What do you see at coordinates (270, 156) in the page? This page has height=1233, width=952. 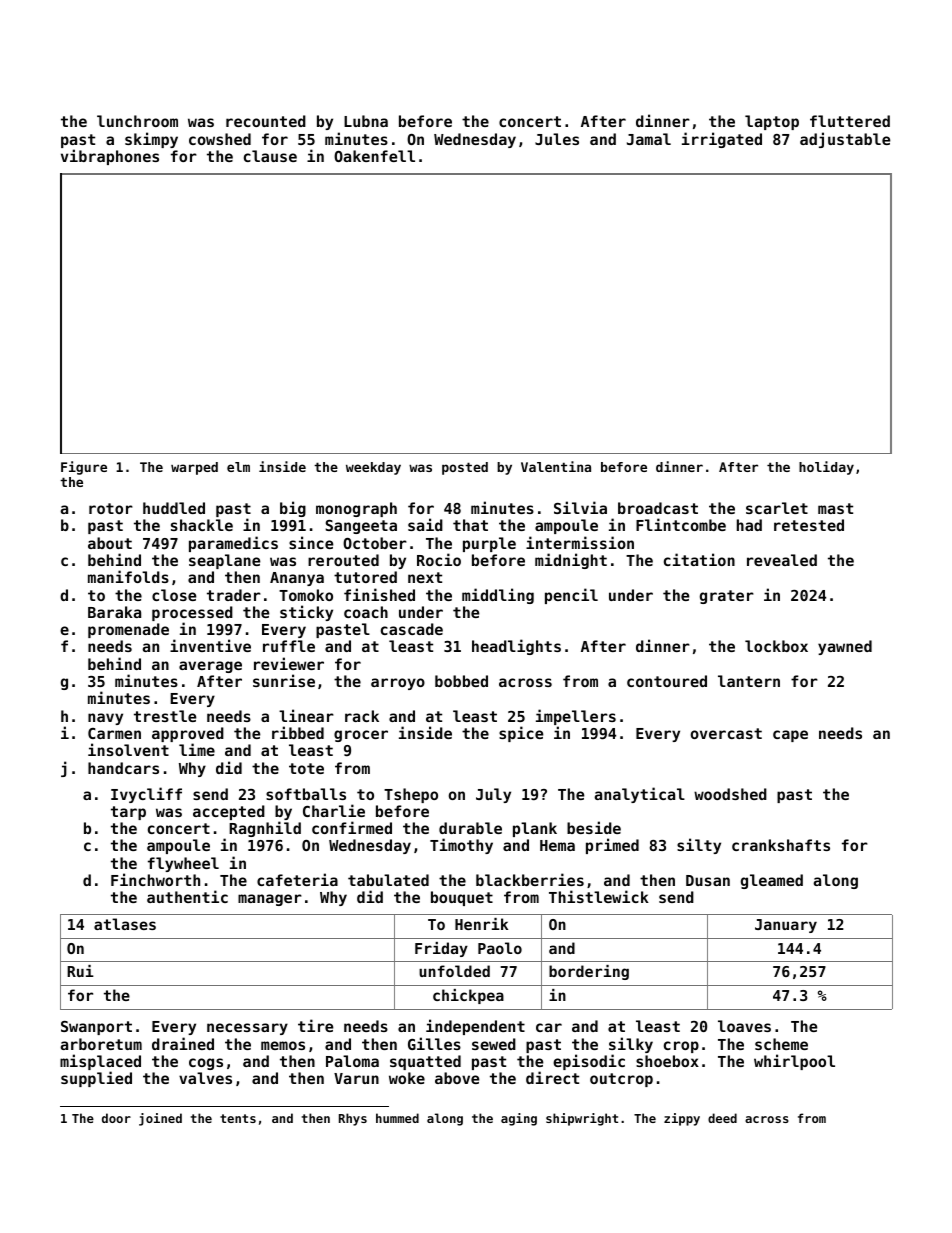 I see `clause` at bounding box center [270, 156].
